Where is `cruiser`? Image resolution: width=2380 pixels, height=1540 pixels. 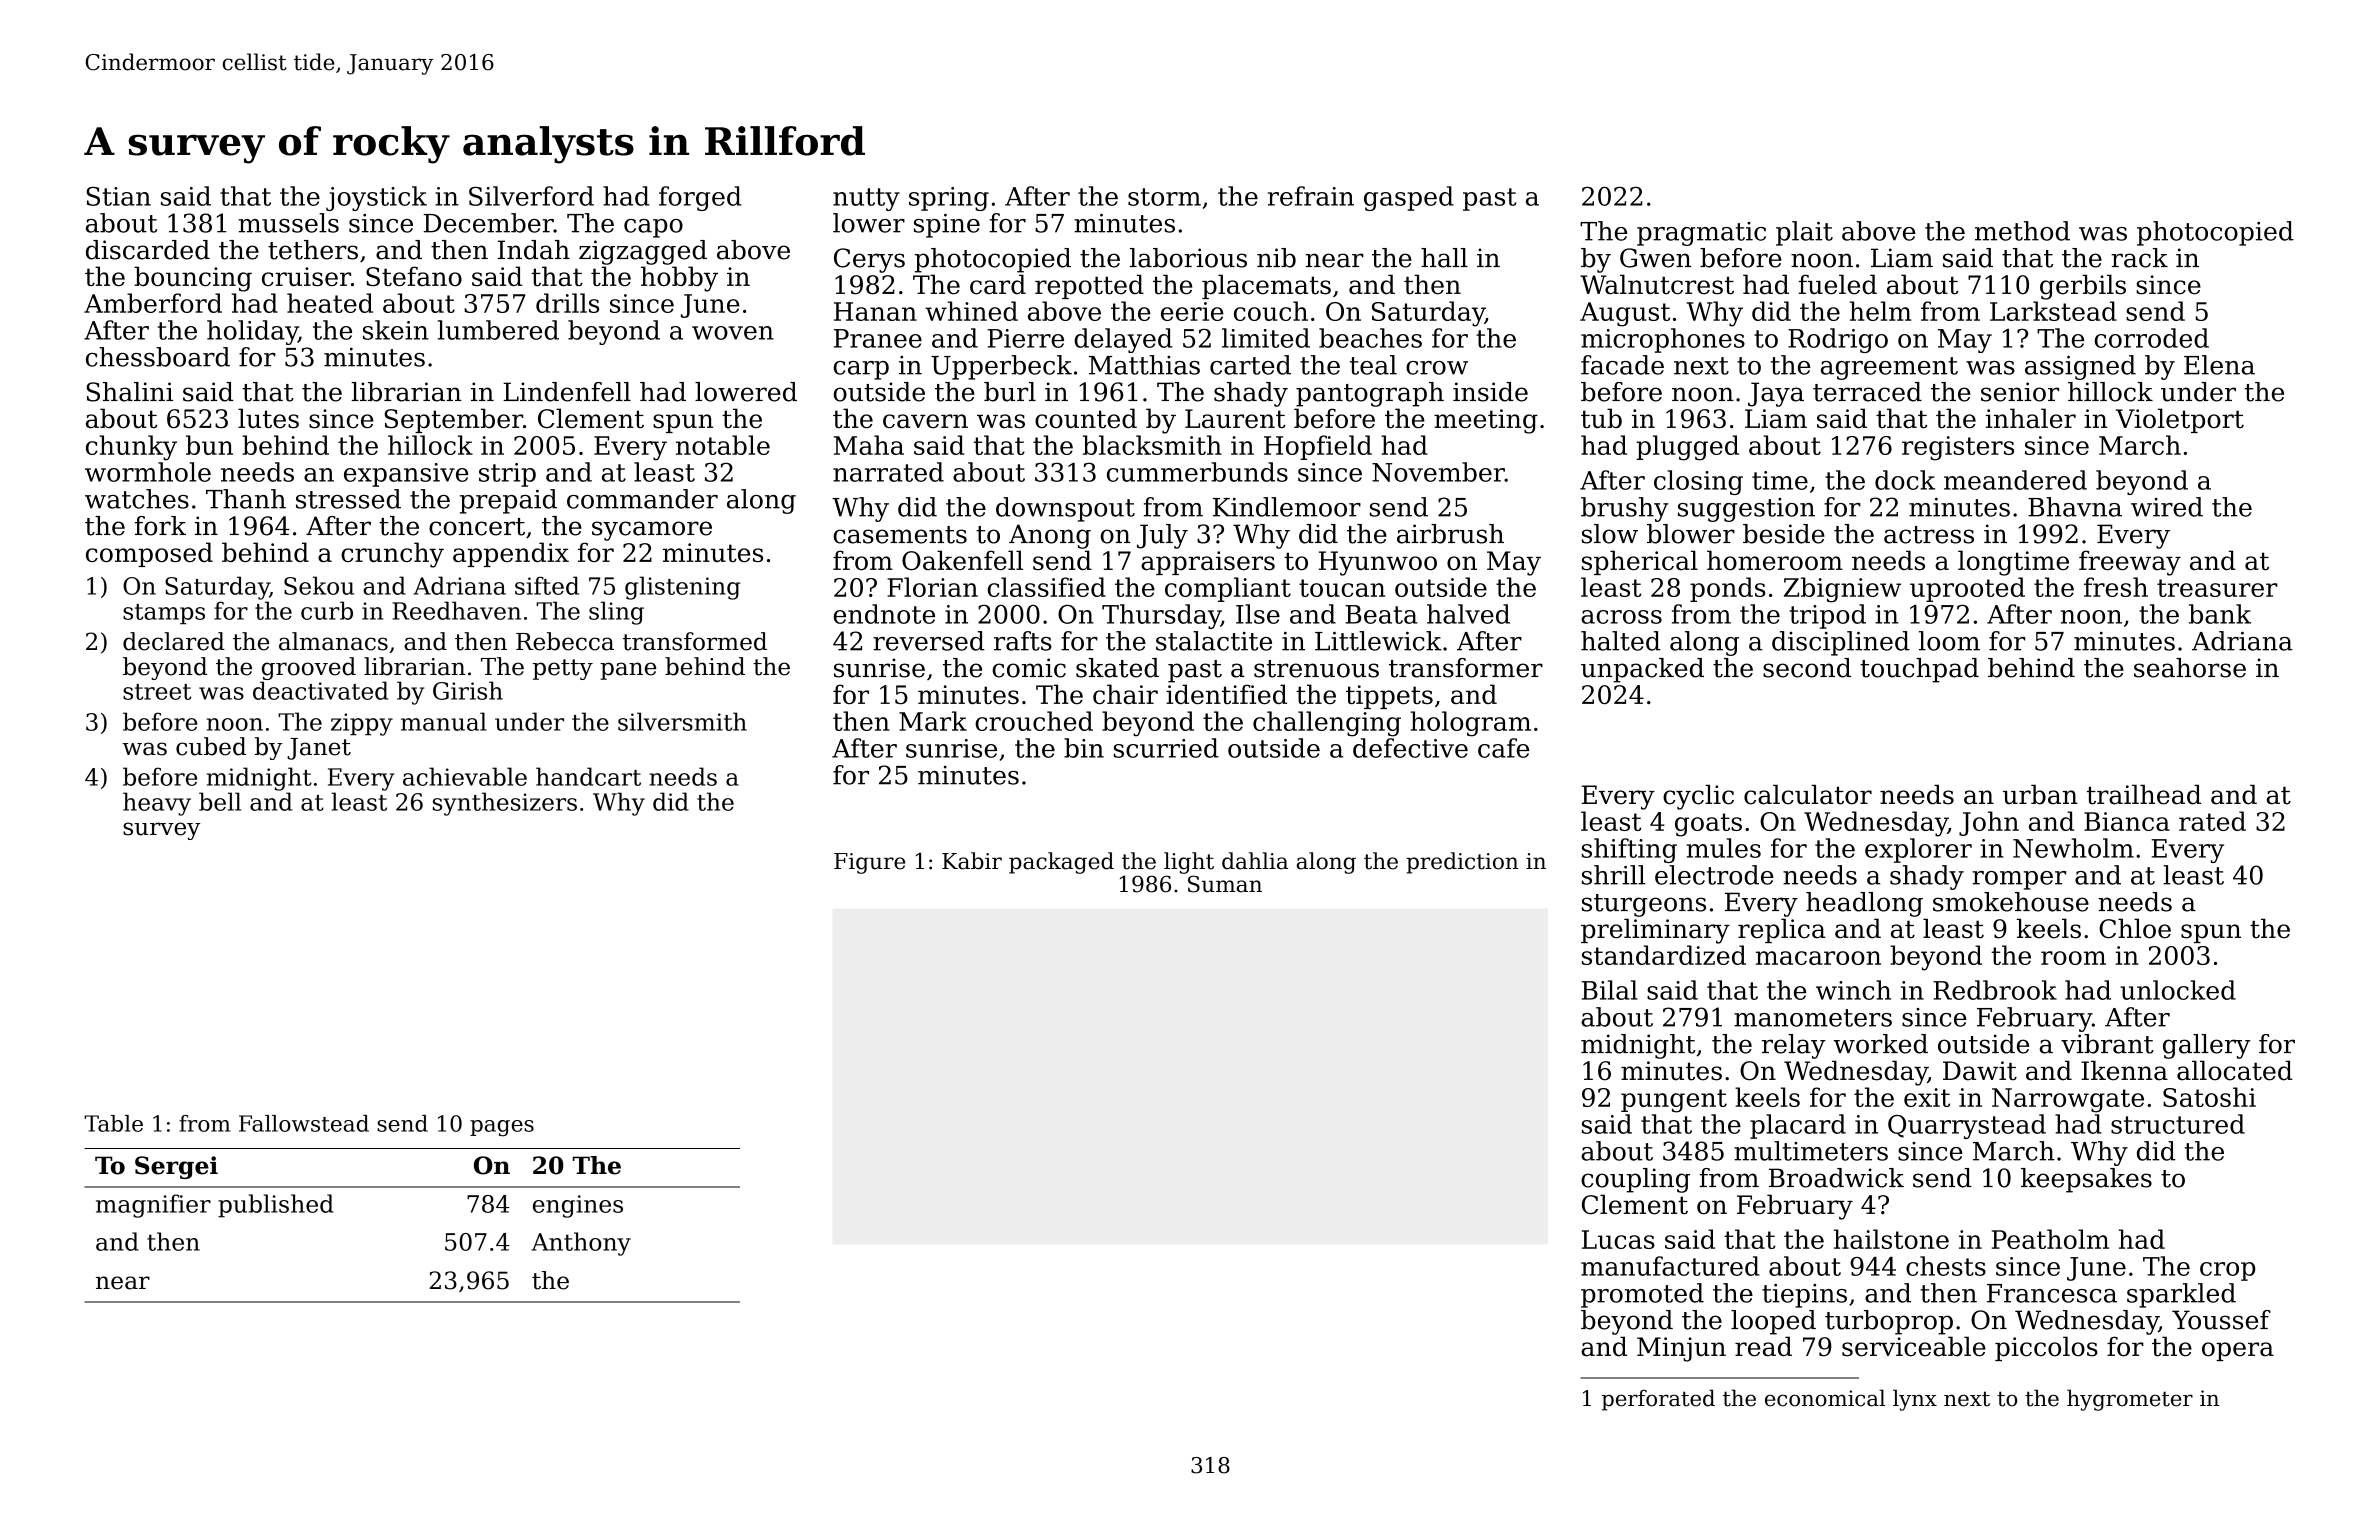 cruiser is located at coordinates (306, 276).
